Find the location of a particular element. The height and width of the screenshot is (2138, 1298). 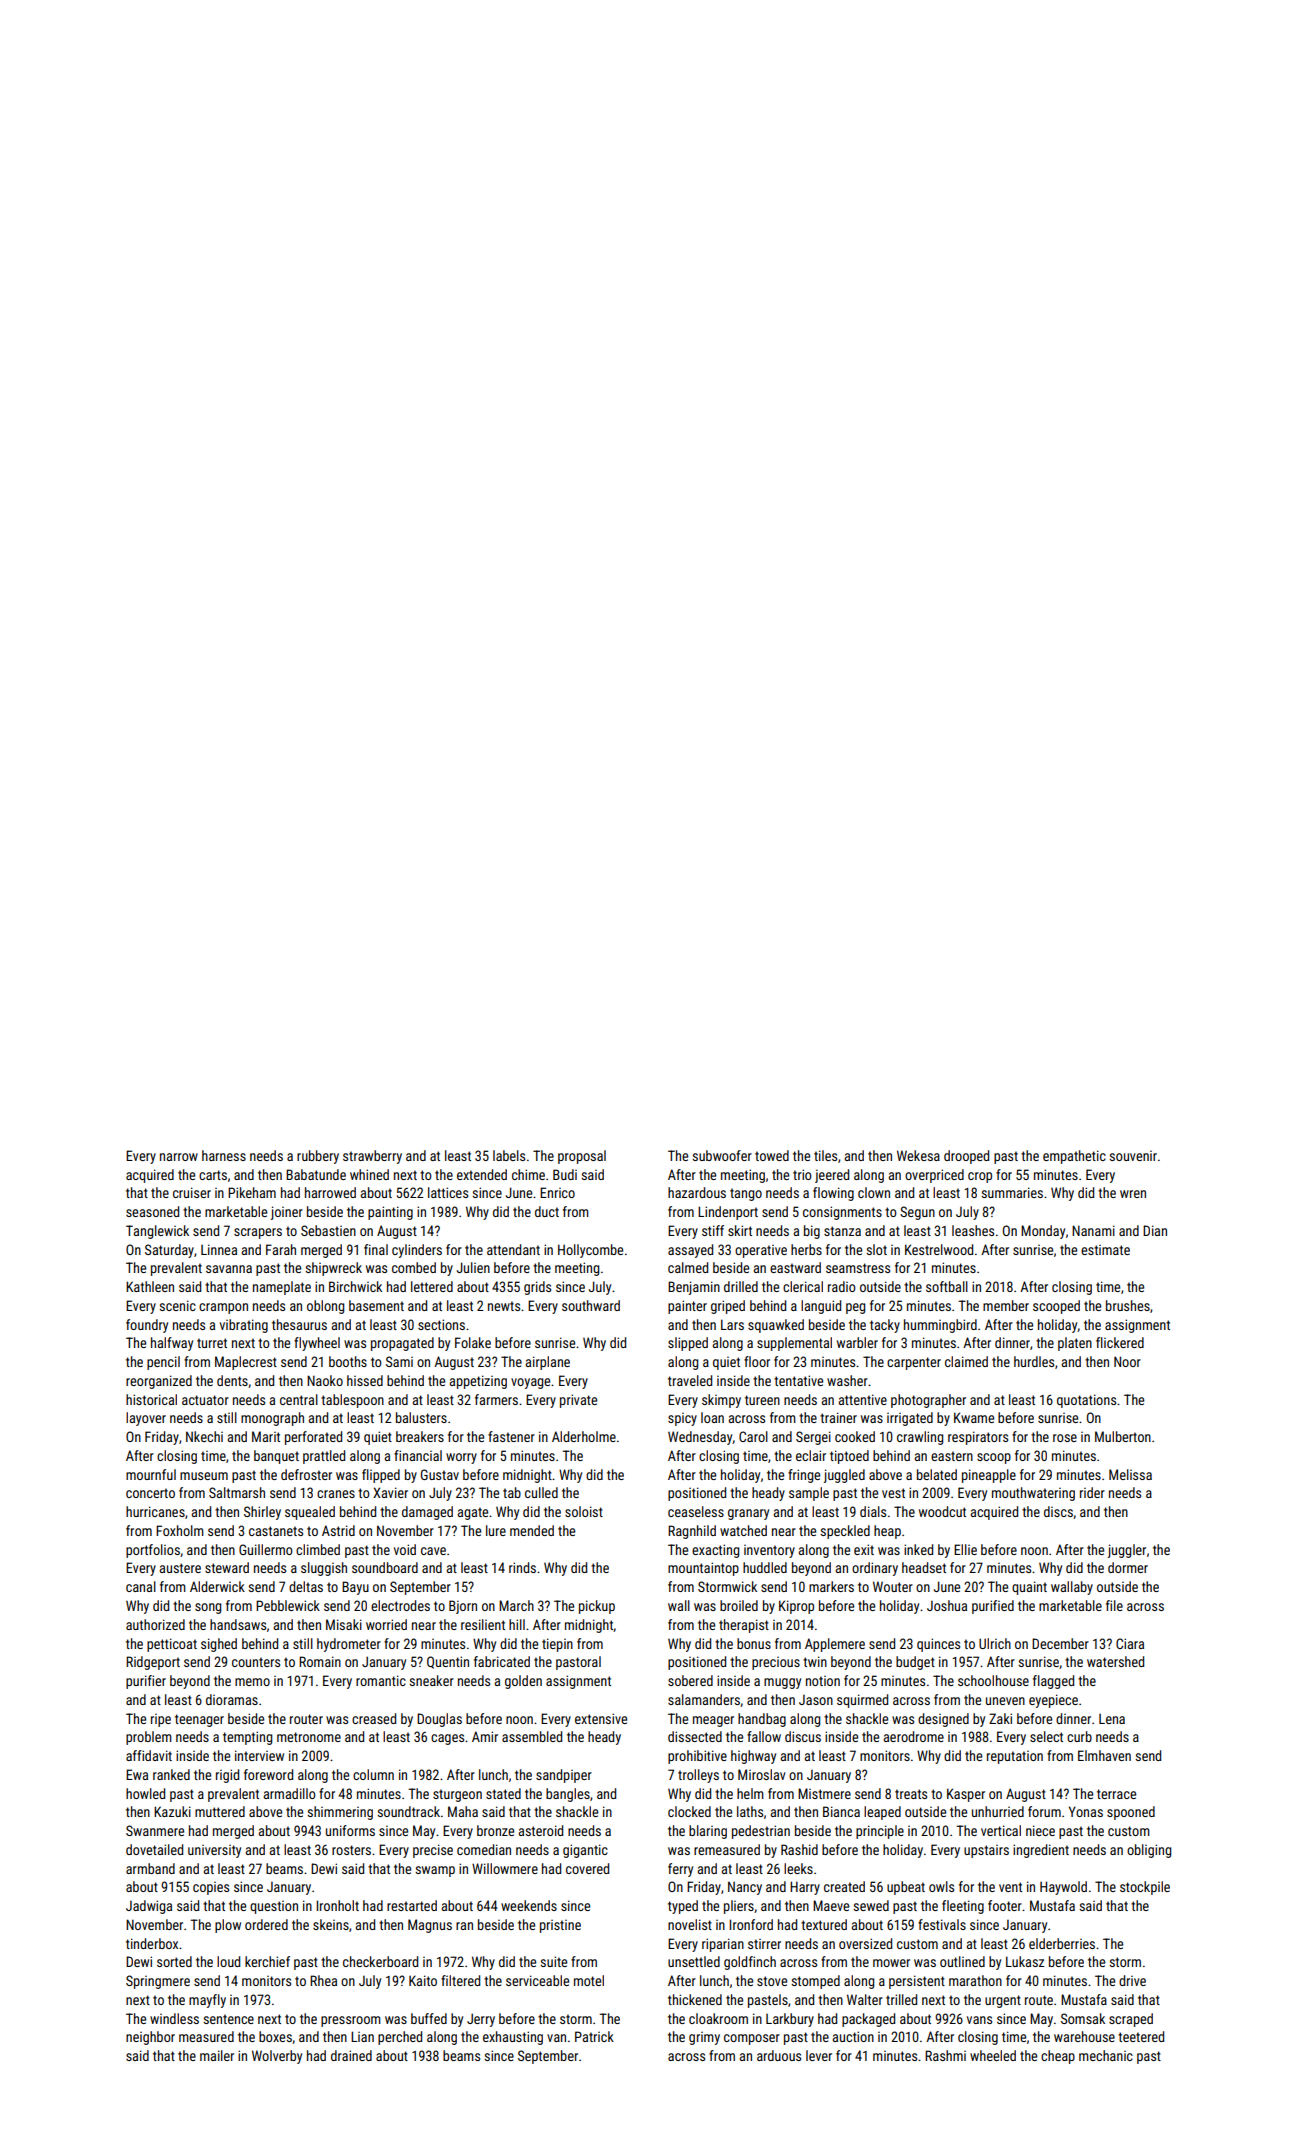

castanets is located at coordinates (276, 1531).
